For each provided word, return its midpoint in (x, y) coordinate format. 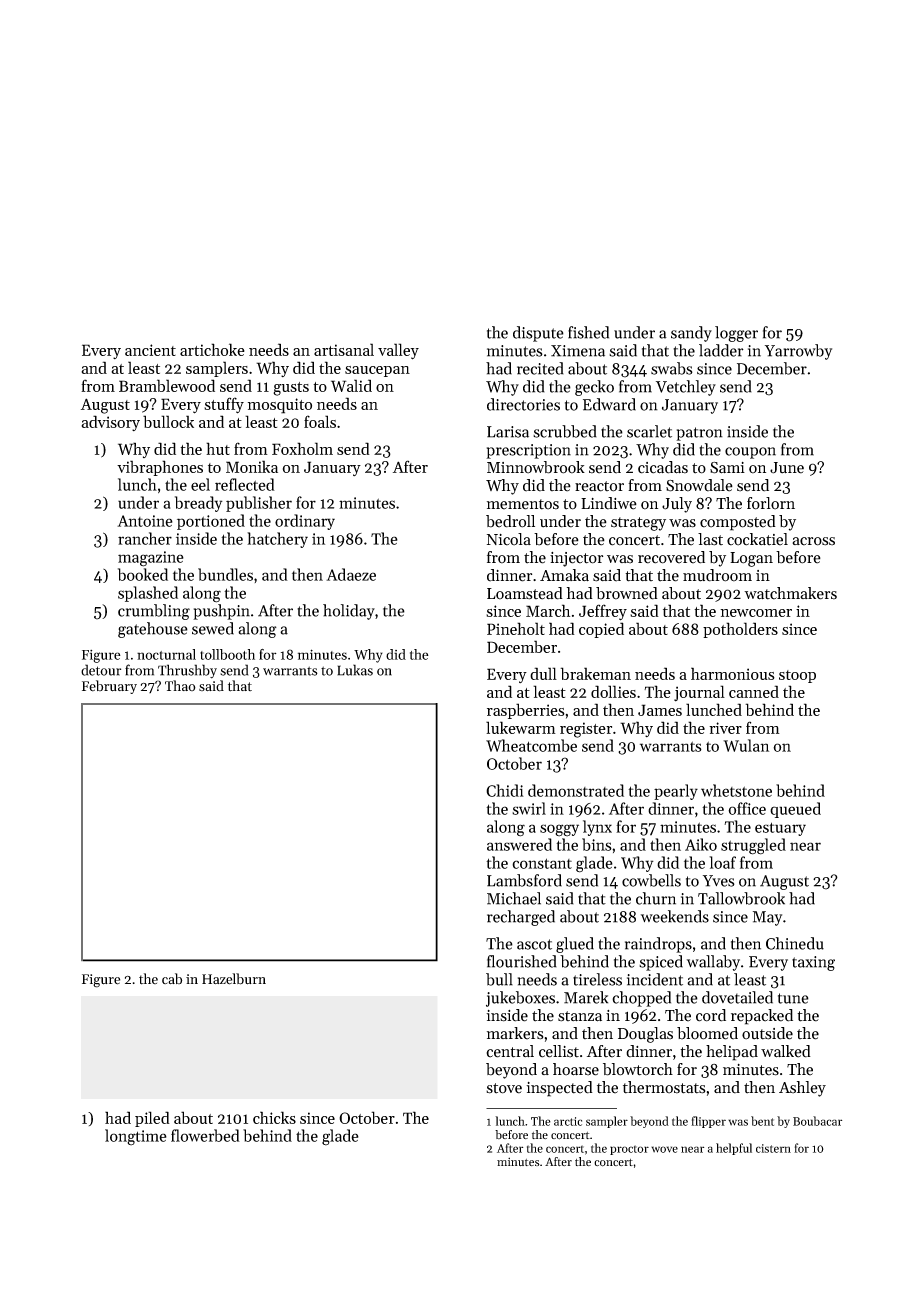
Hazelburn (234, 979)
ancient (150, 350)
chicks (274, 1117)
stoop (797, 676)
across (813, 541)
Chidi (505, 790)
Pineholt (516, 628)
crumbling (154, 612)
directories (523, 404)
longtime (136, 1137)
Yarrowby (798, 352)
